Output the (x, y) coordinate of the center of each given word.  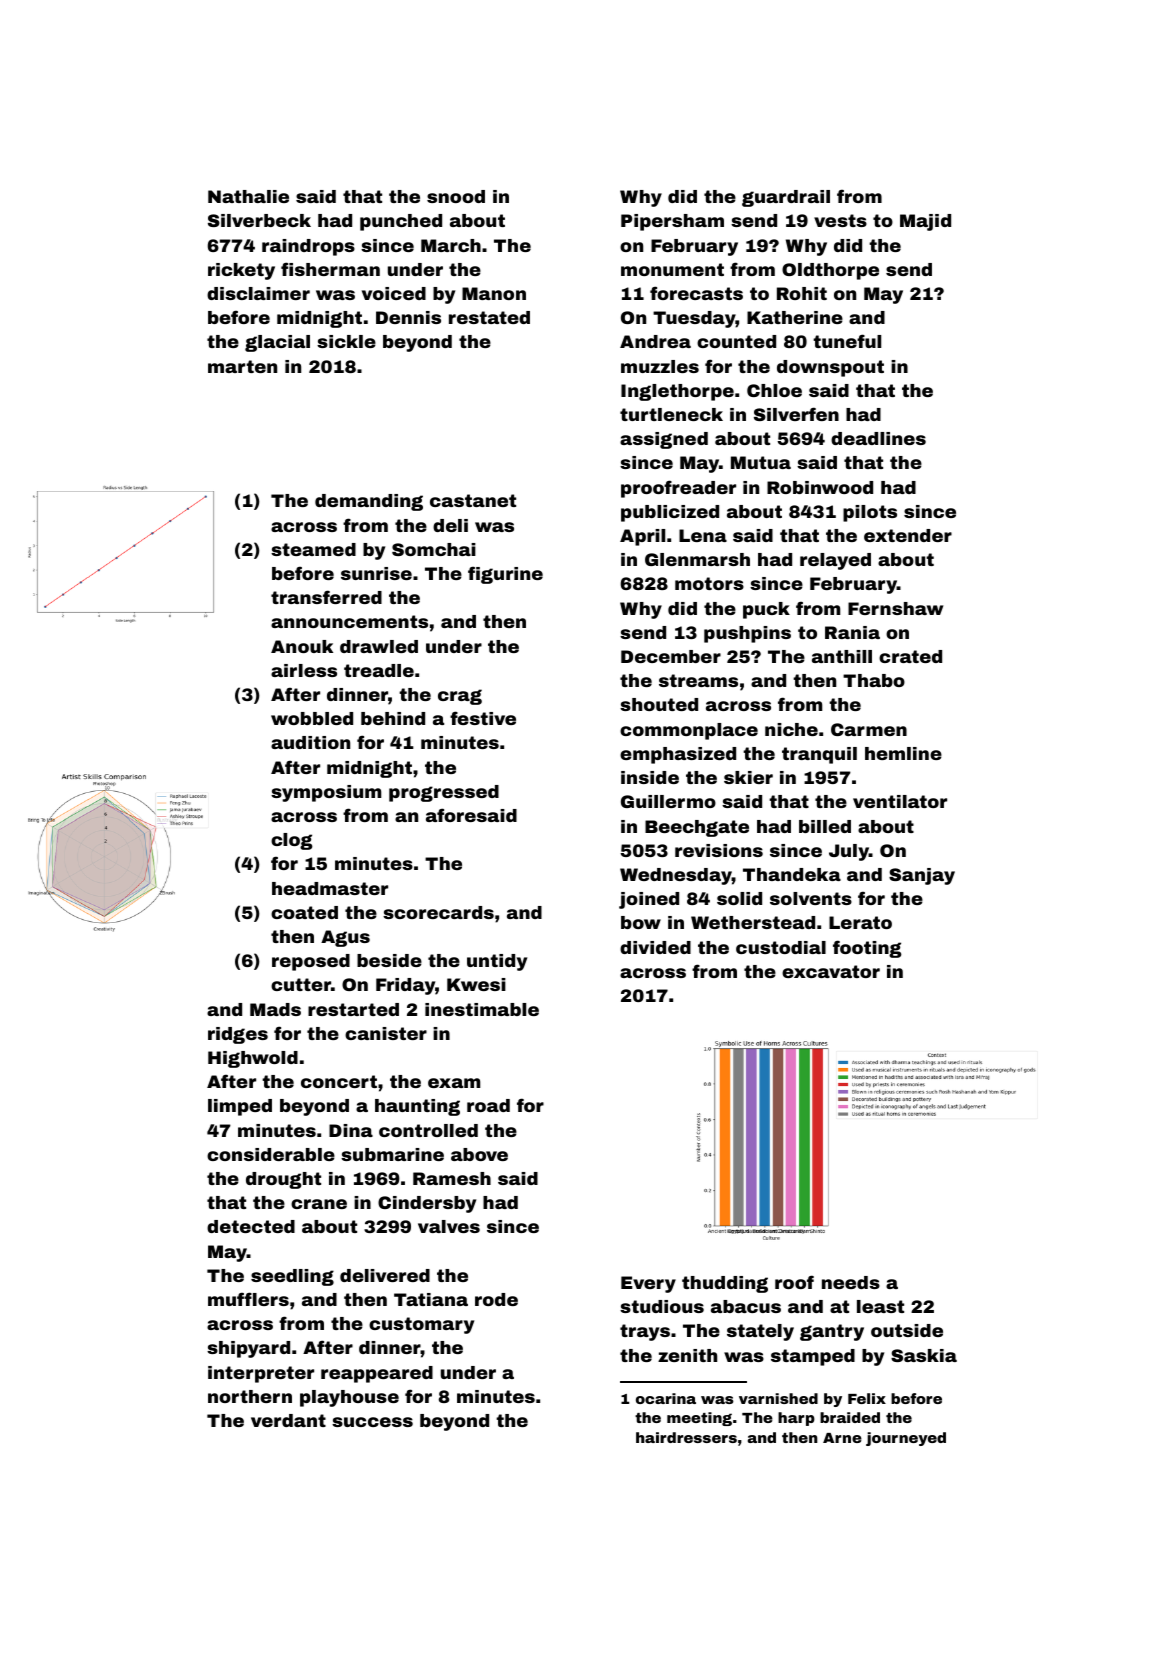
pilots (870, 513)
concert (339, 1081)
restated (489, 317)
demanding (369, 502)
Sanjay (922, 876)
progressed (444, 793)
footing (867, 949)
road (488, 1105)
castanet (473, 500)
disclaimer (258, 293)
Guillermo (668, 801)
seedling (292, 1277)
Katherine (795, 317)
